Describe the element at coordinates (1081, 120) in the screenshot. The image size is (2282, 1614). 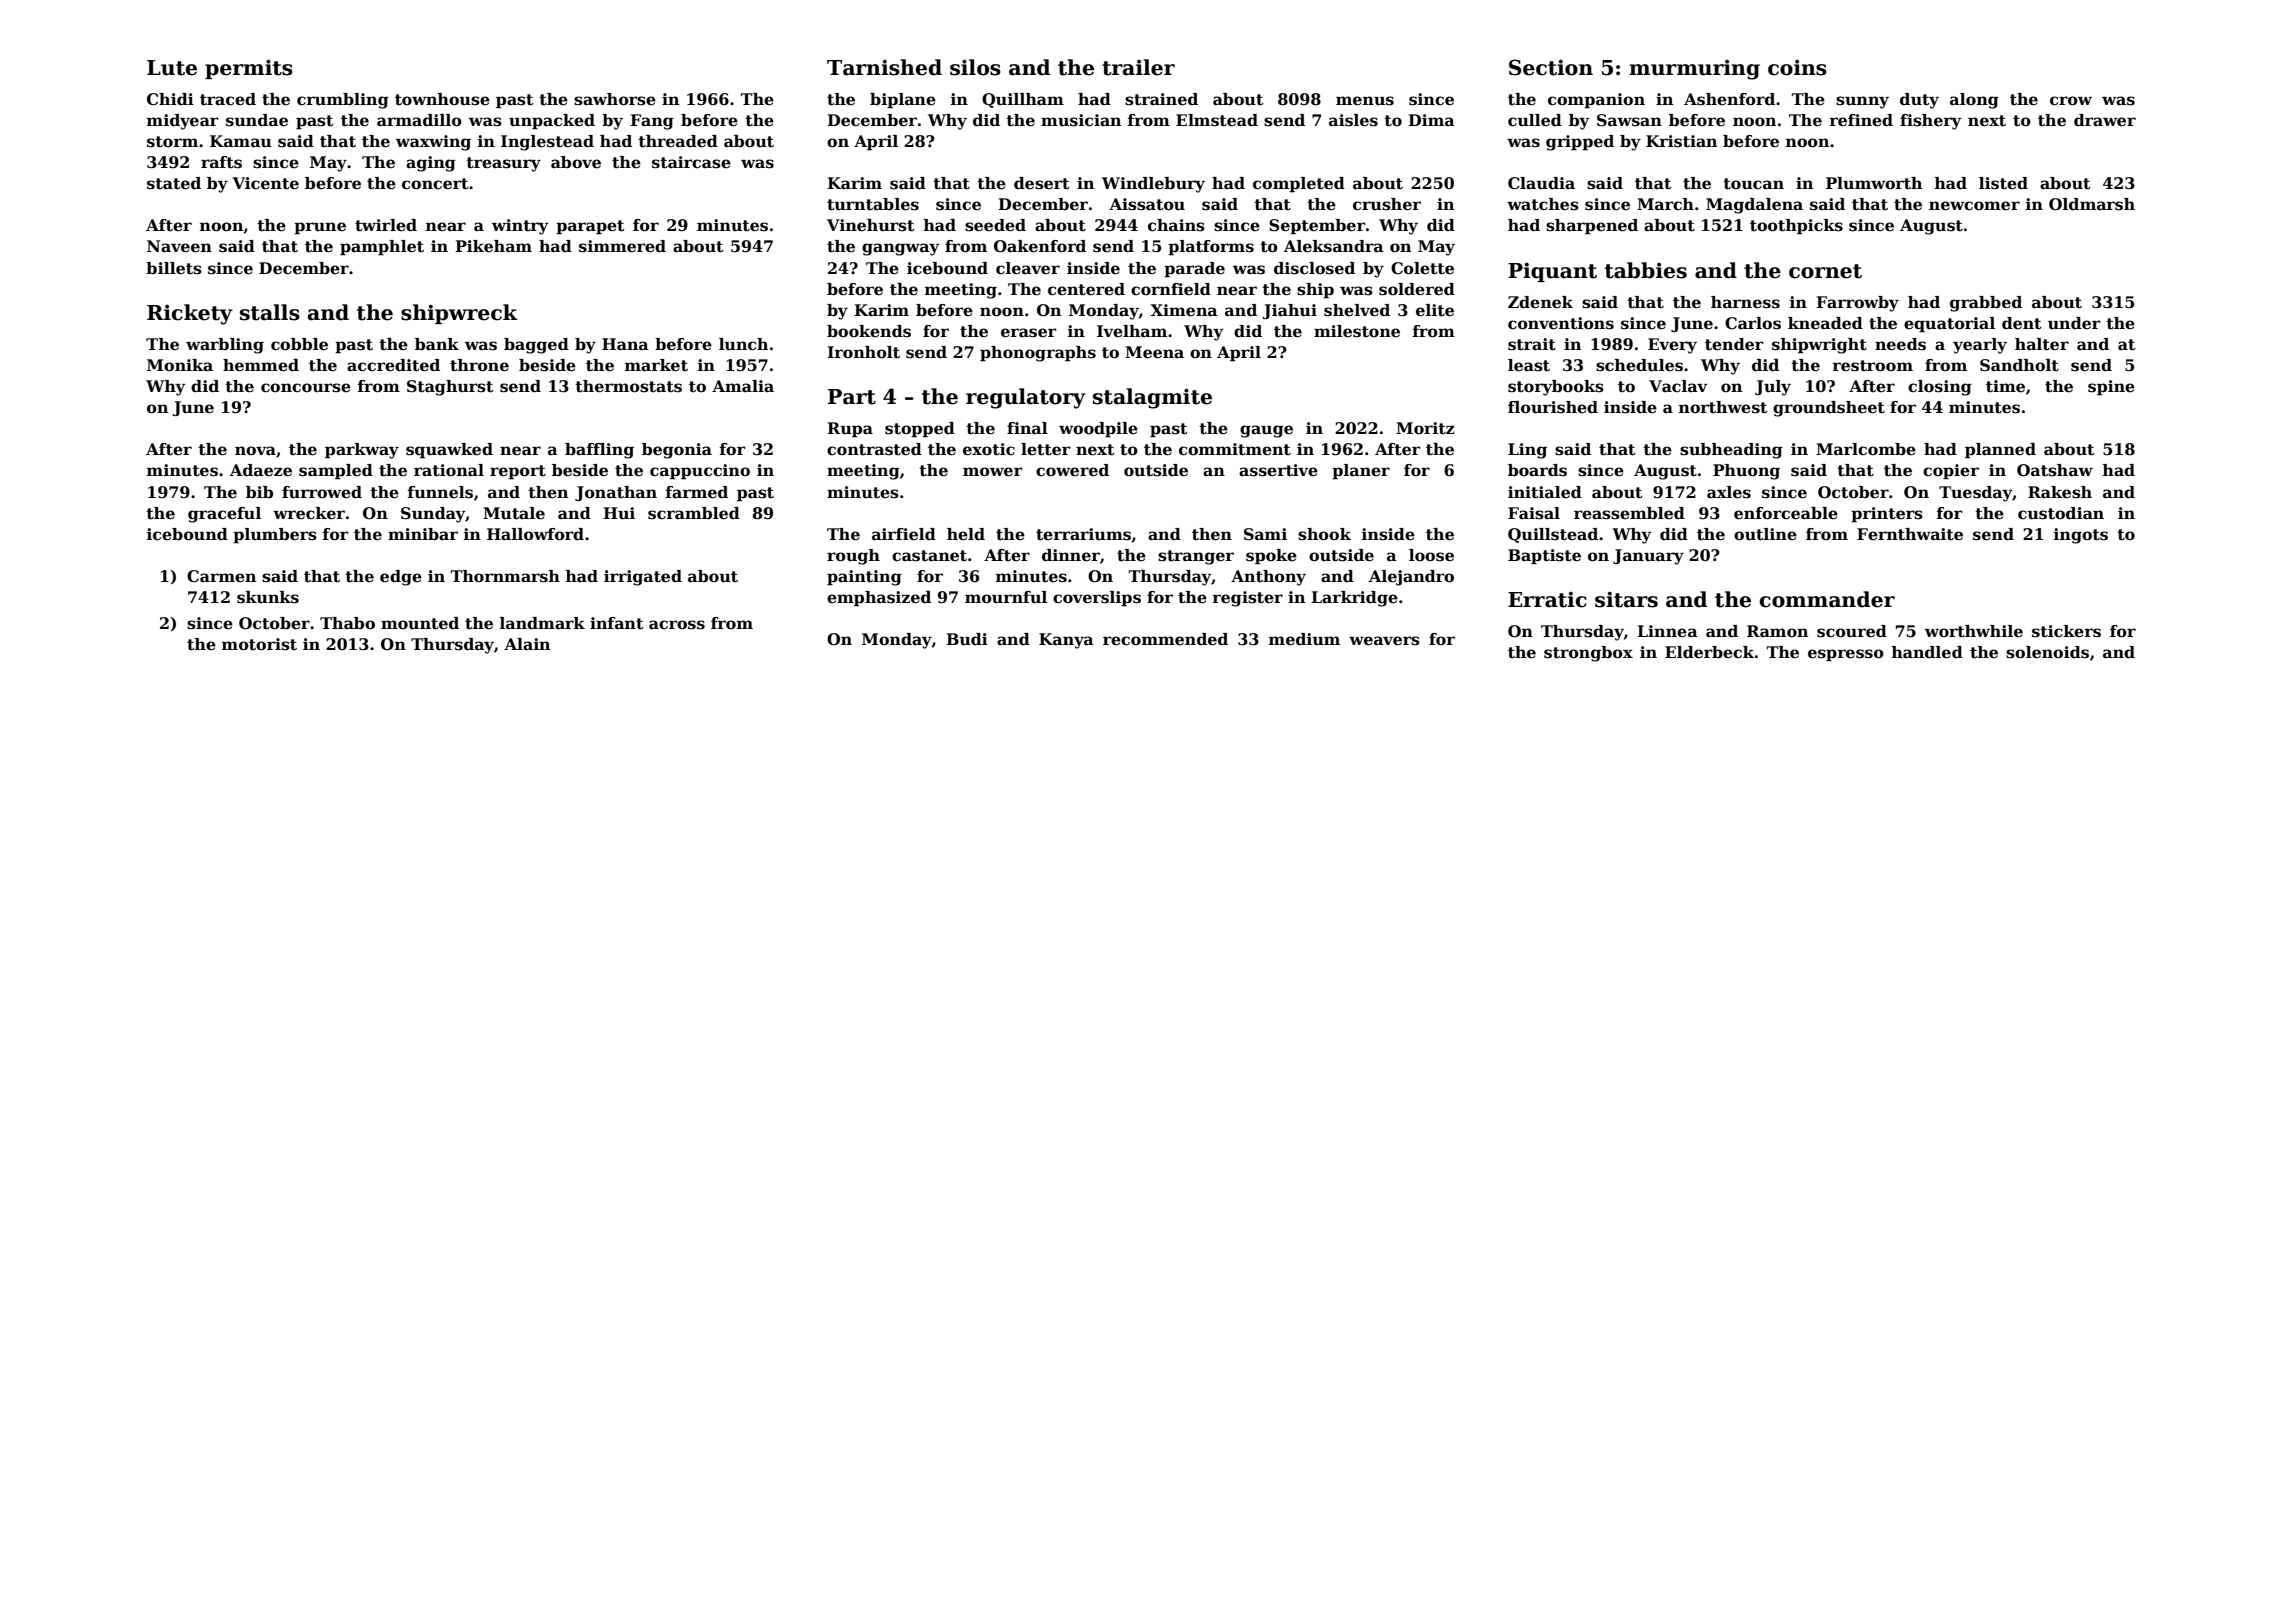
I see `musician` at that location.
